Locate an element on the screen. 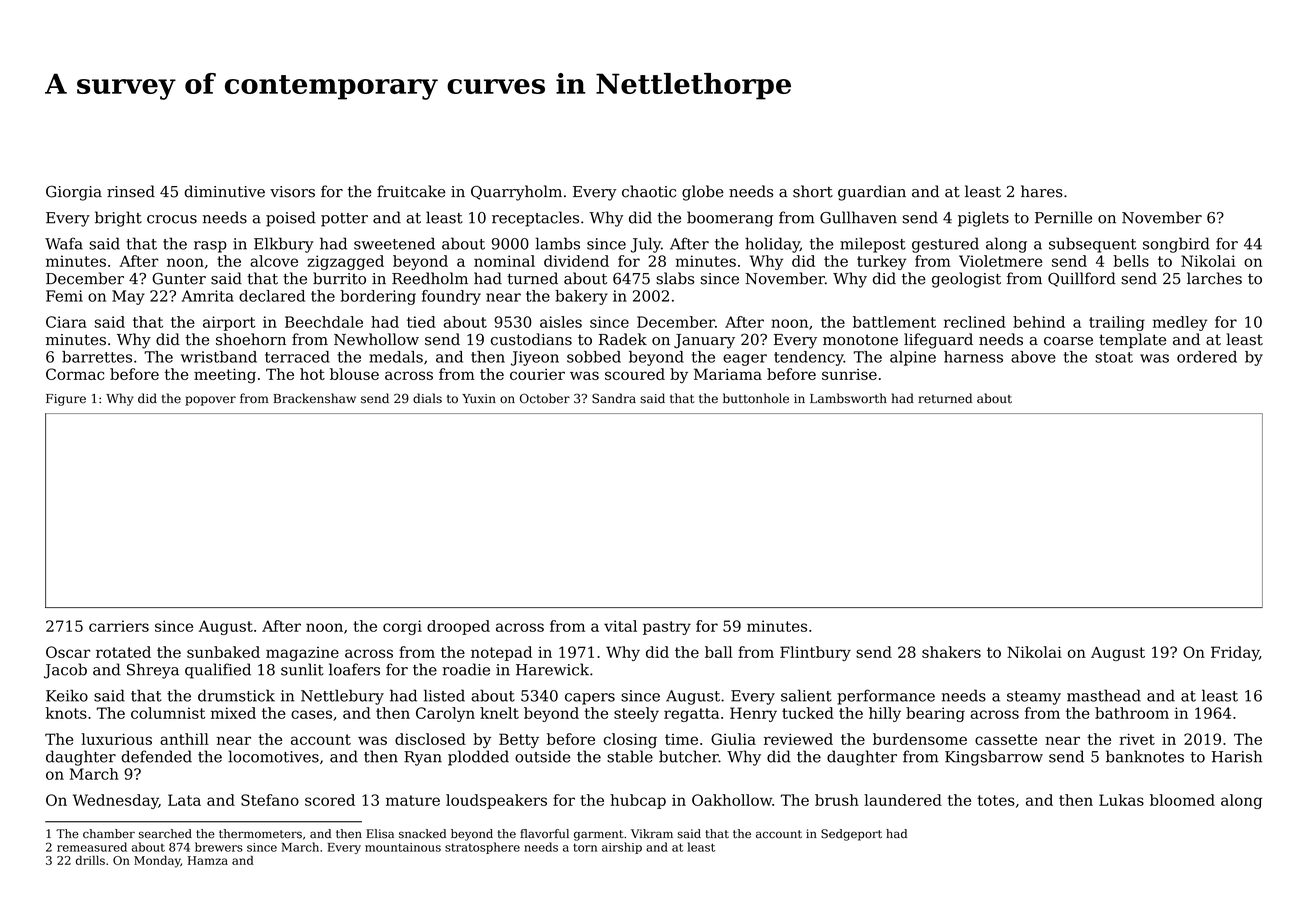 The height and width of the screenshot is (924, 1308). Yuxin is located at coordinates (479, 398).
